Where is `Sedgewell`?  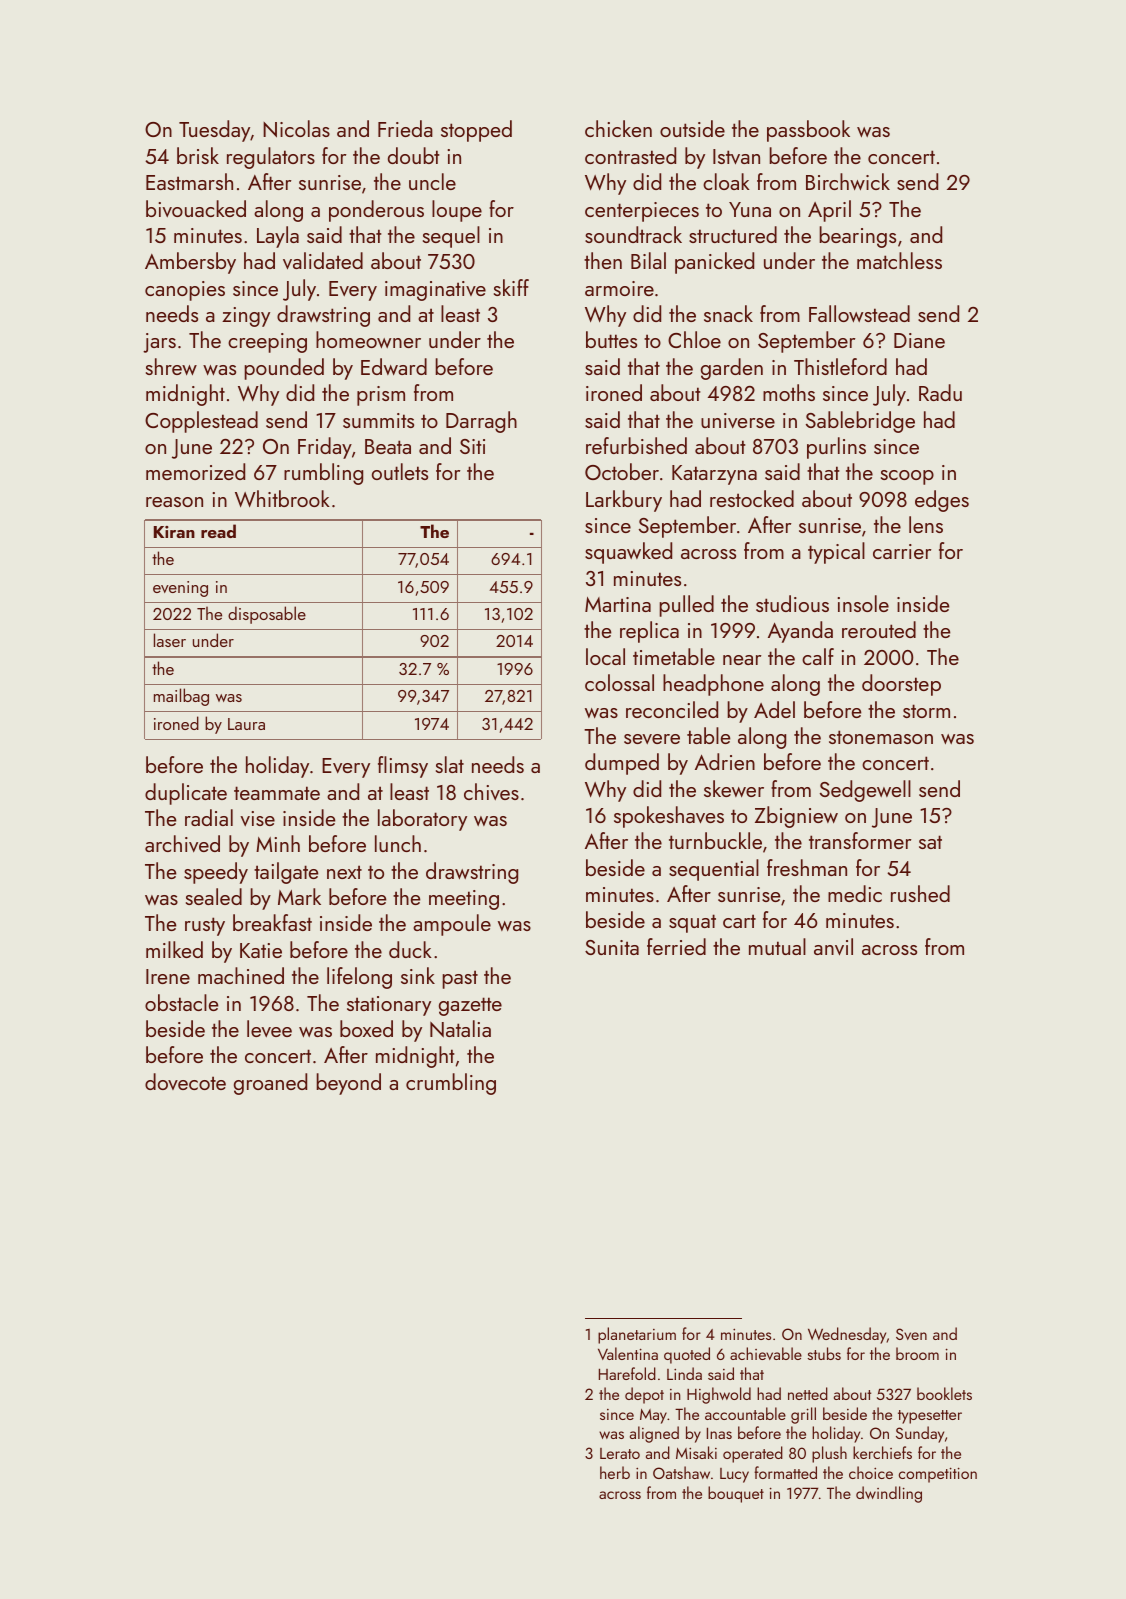 Sedgewell is located at coordinates (865, 791).
